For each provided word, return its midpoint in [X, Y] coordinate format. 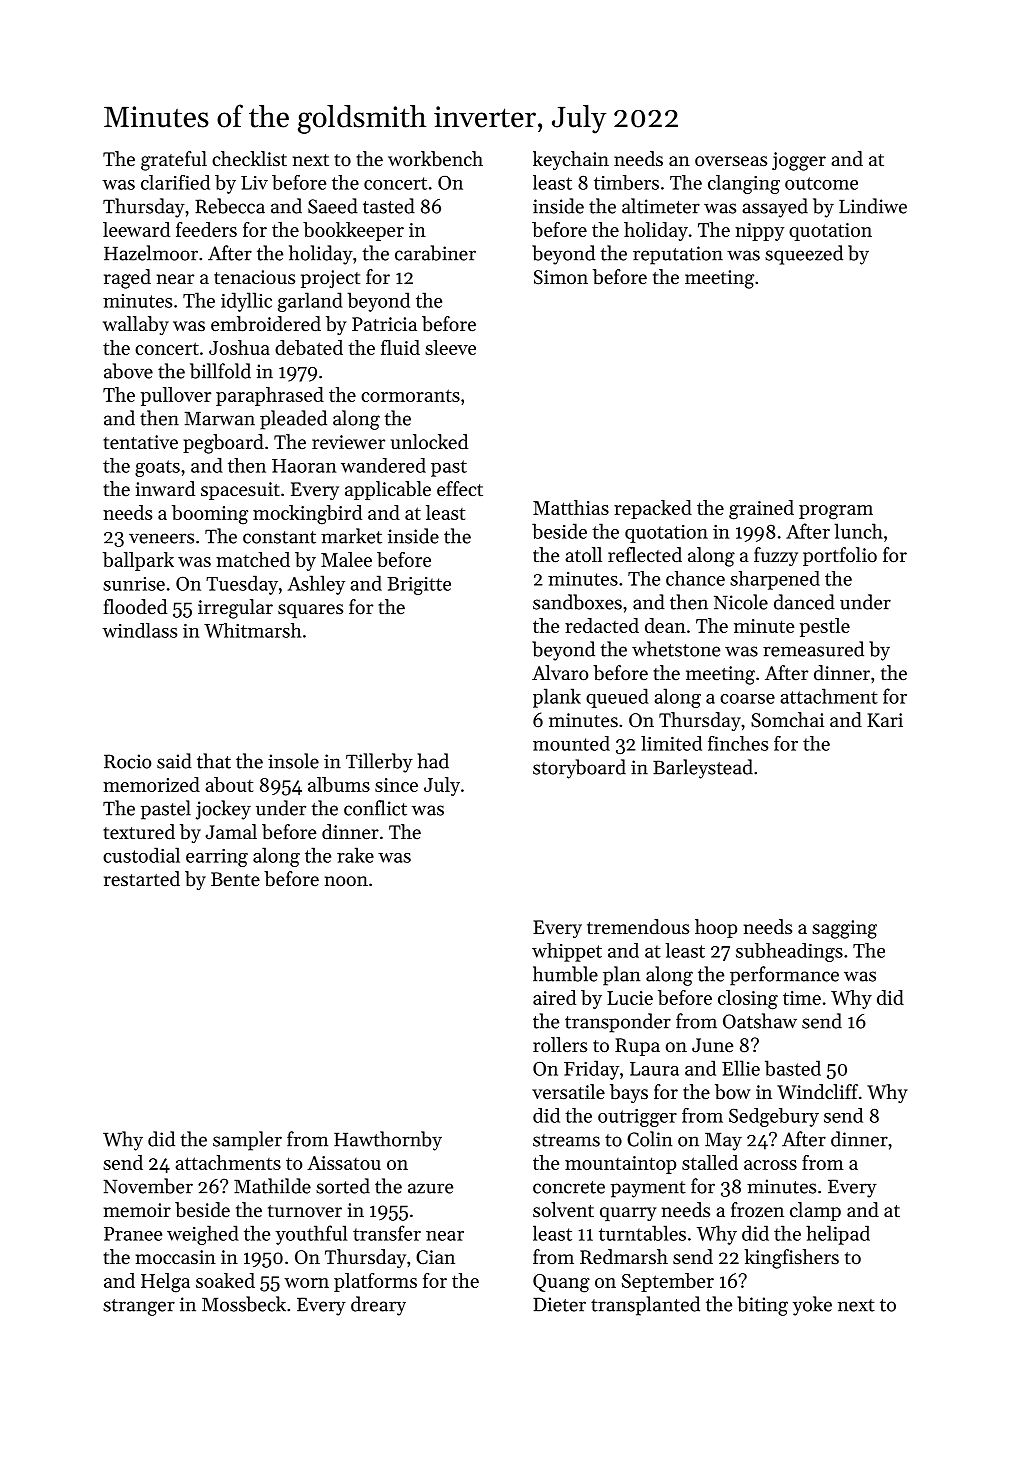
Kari [885, 720]
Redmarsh [624, 1257]
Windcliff [817, 1092]
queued [617, 698]
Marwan [219, 418]
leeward [136, 229]
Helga [165, 1283]
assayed [775, 208]
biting [762, 1306]
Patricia [384, 324]
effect [460, 489]
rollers [560, 1044]
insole [293, 761]
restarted [142, 878]
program [836, 512]
